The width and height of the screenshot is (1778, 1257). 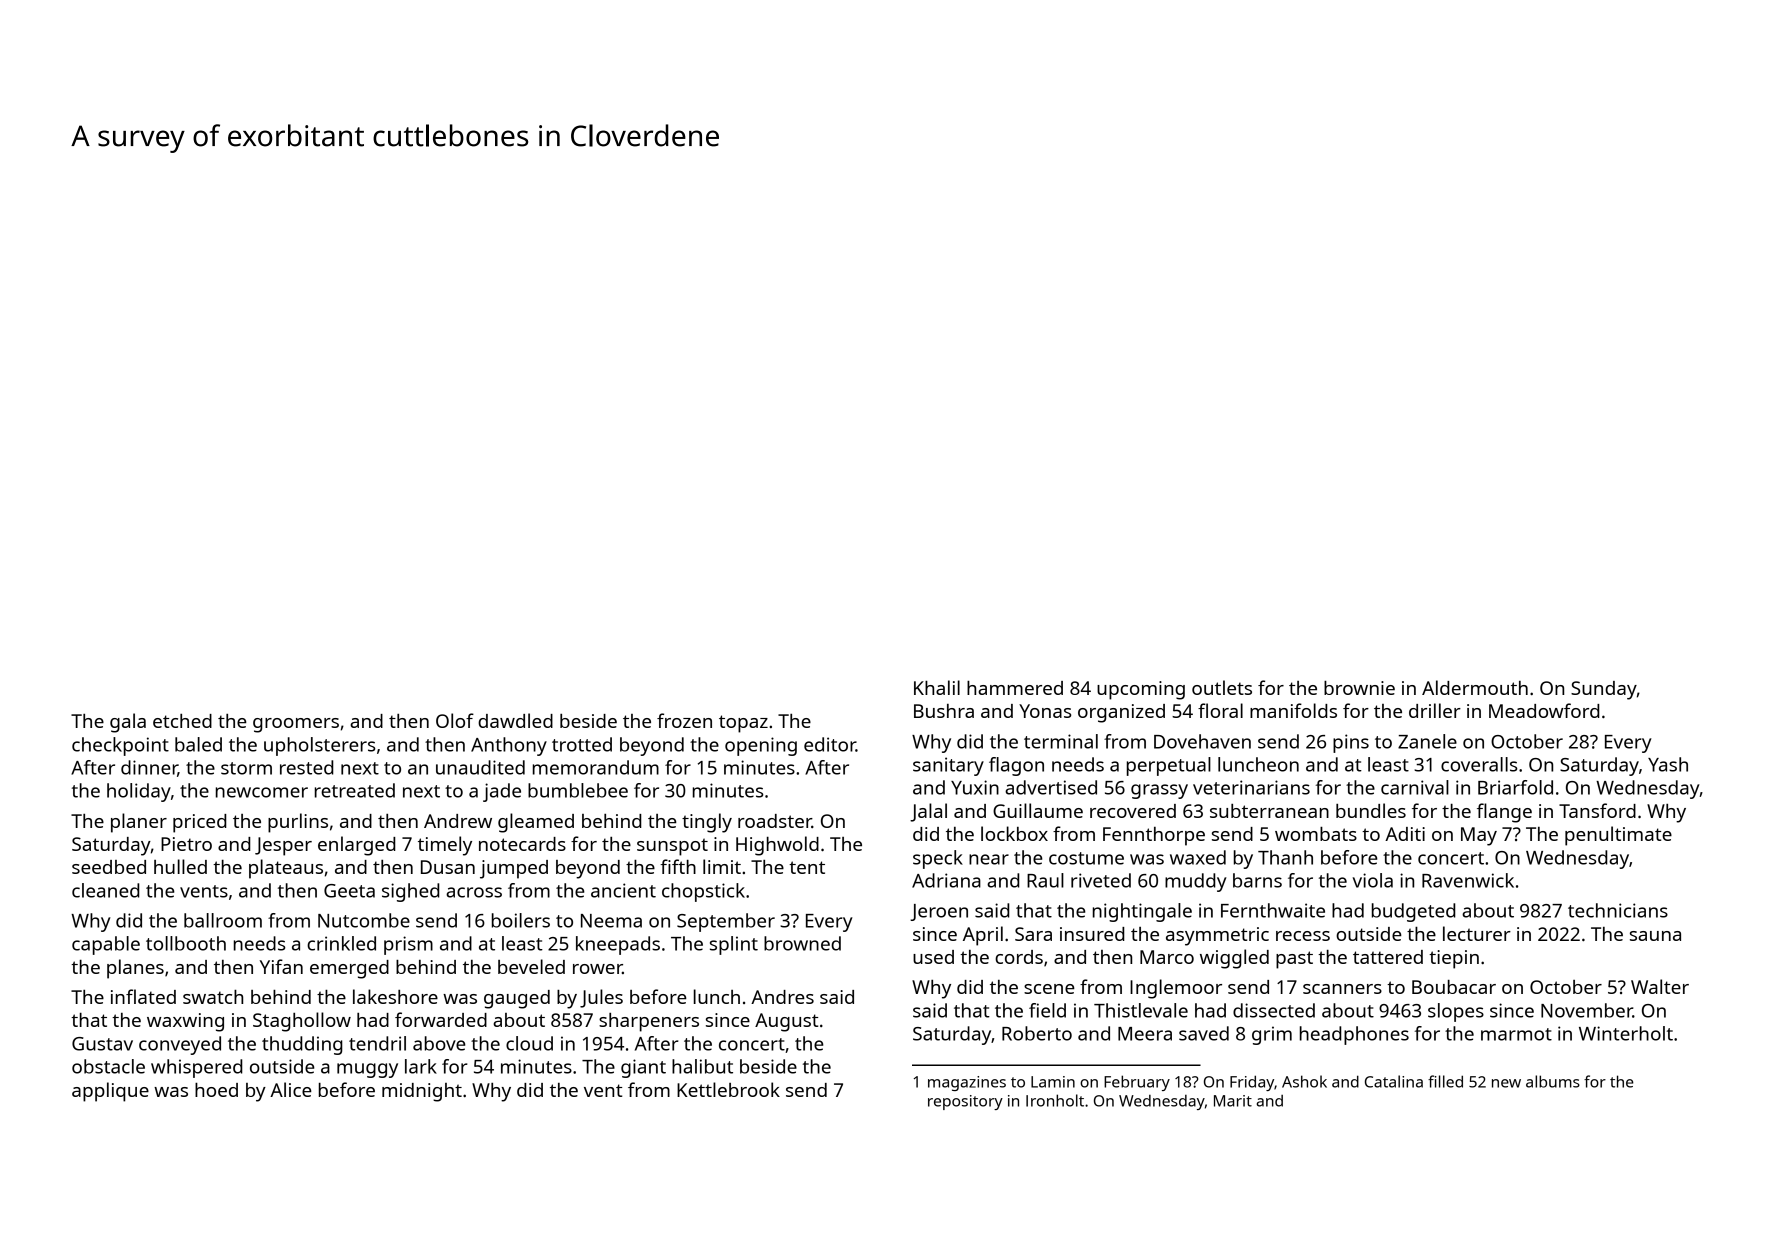 What do you see at coordinates (1019, 957) in the screenshot?
I see `cords` at bounding box center [1019, 957].
